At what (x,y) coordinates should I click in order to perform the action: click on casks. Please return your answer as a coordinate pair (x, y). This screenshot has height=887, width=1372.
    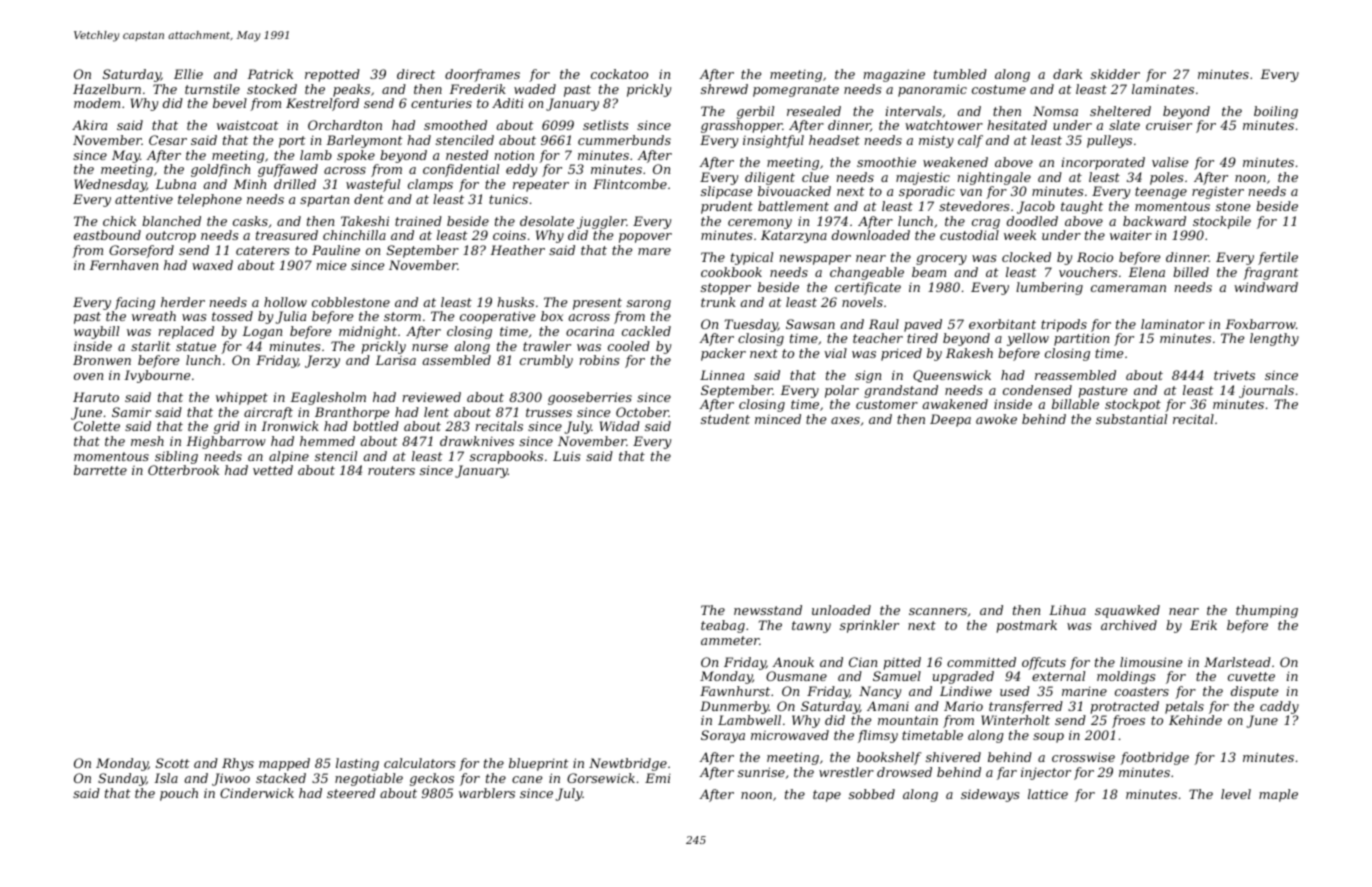
    Looking at the image, I should click on (250, 221).
